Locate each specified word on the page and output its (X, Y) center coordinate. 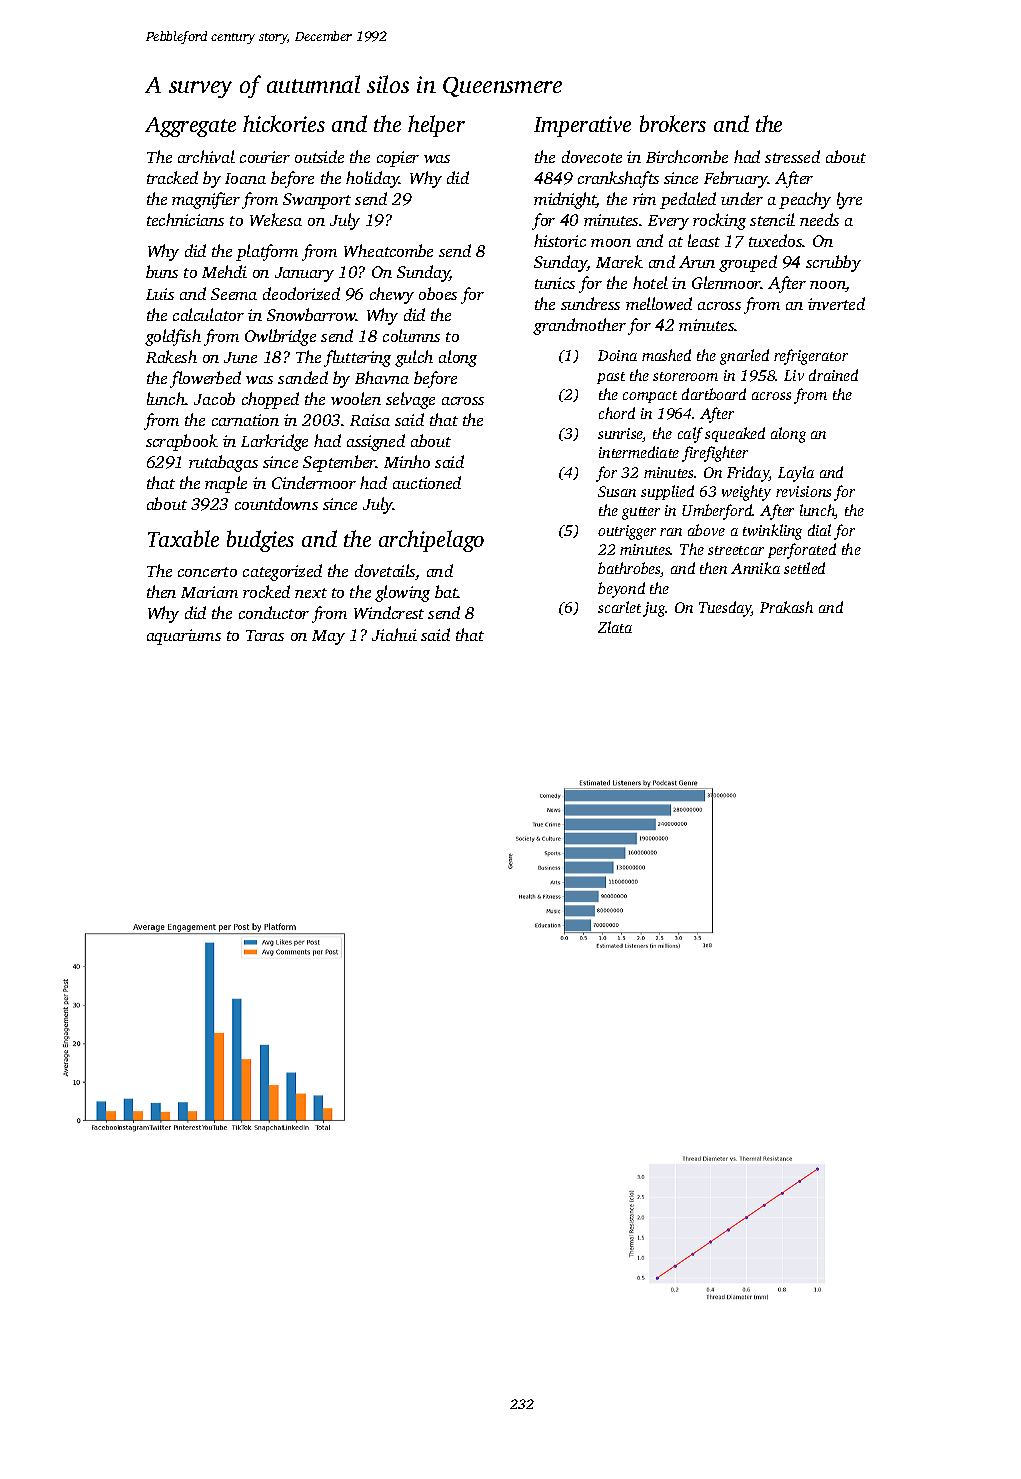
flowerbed (205, 379)
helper (436, 126)
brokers (673, 123)
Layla (796, 474)
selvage (410, 400)
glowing (402, 593)
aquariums (184, 637)
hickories (284, 123)
